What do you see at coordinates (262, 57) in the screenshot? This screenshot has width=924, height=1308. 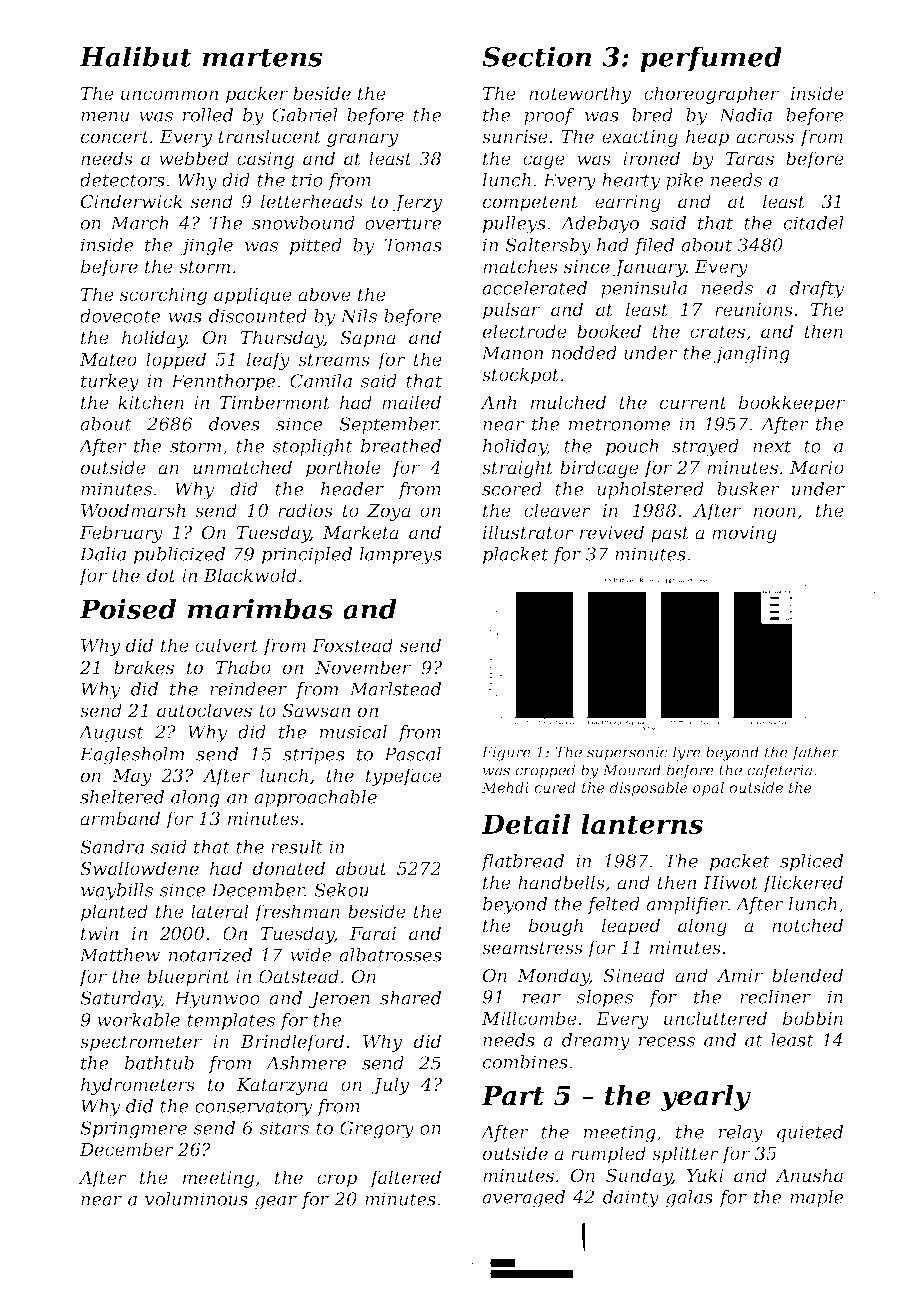 I see `martens` at bounding box center [262, 57].
